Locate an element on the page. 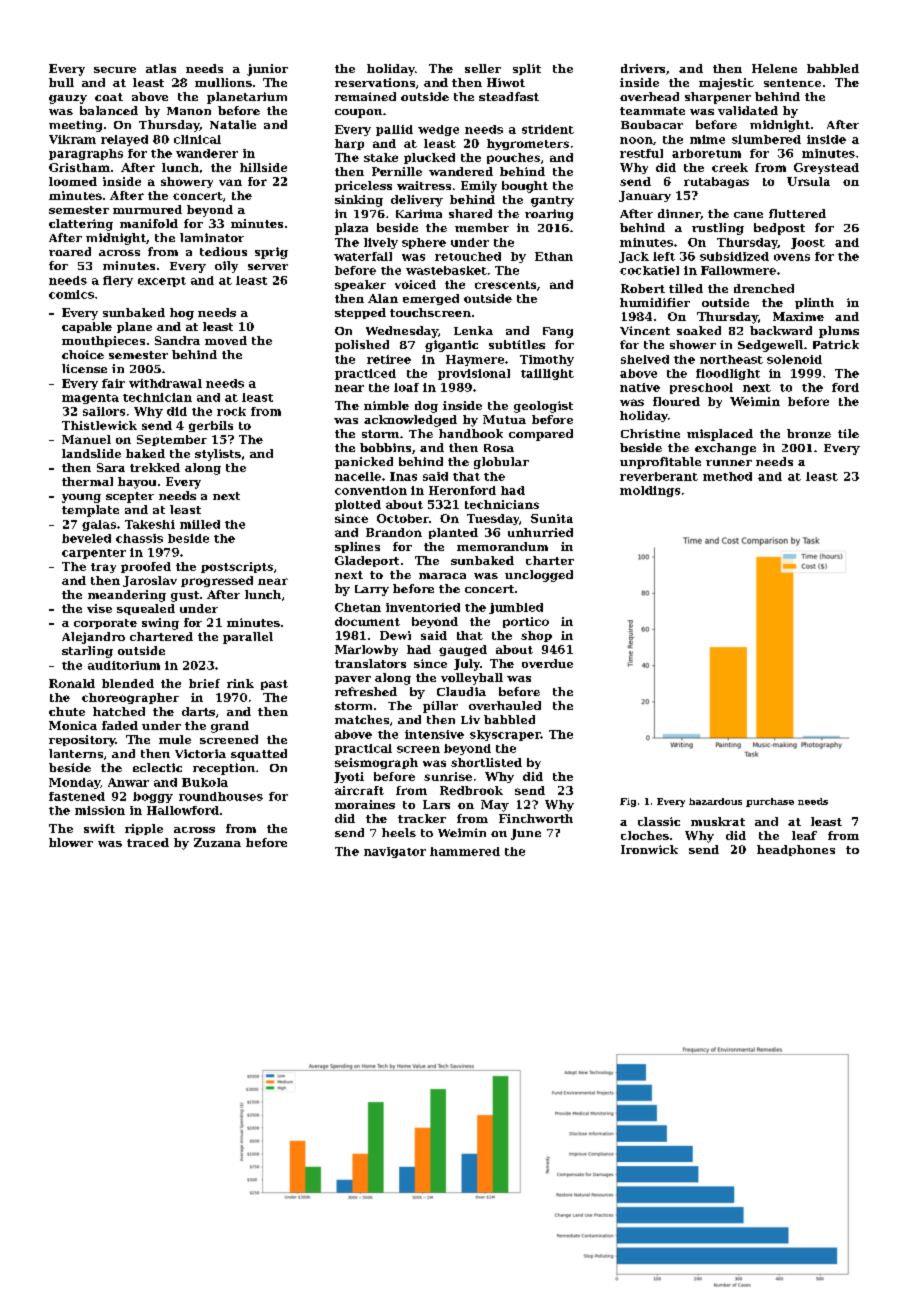  secure is located at coordinates (115, 70).
